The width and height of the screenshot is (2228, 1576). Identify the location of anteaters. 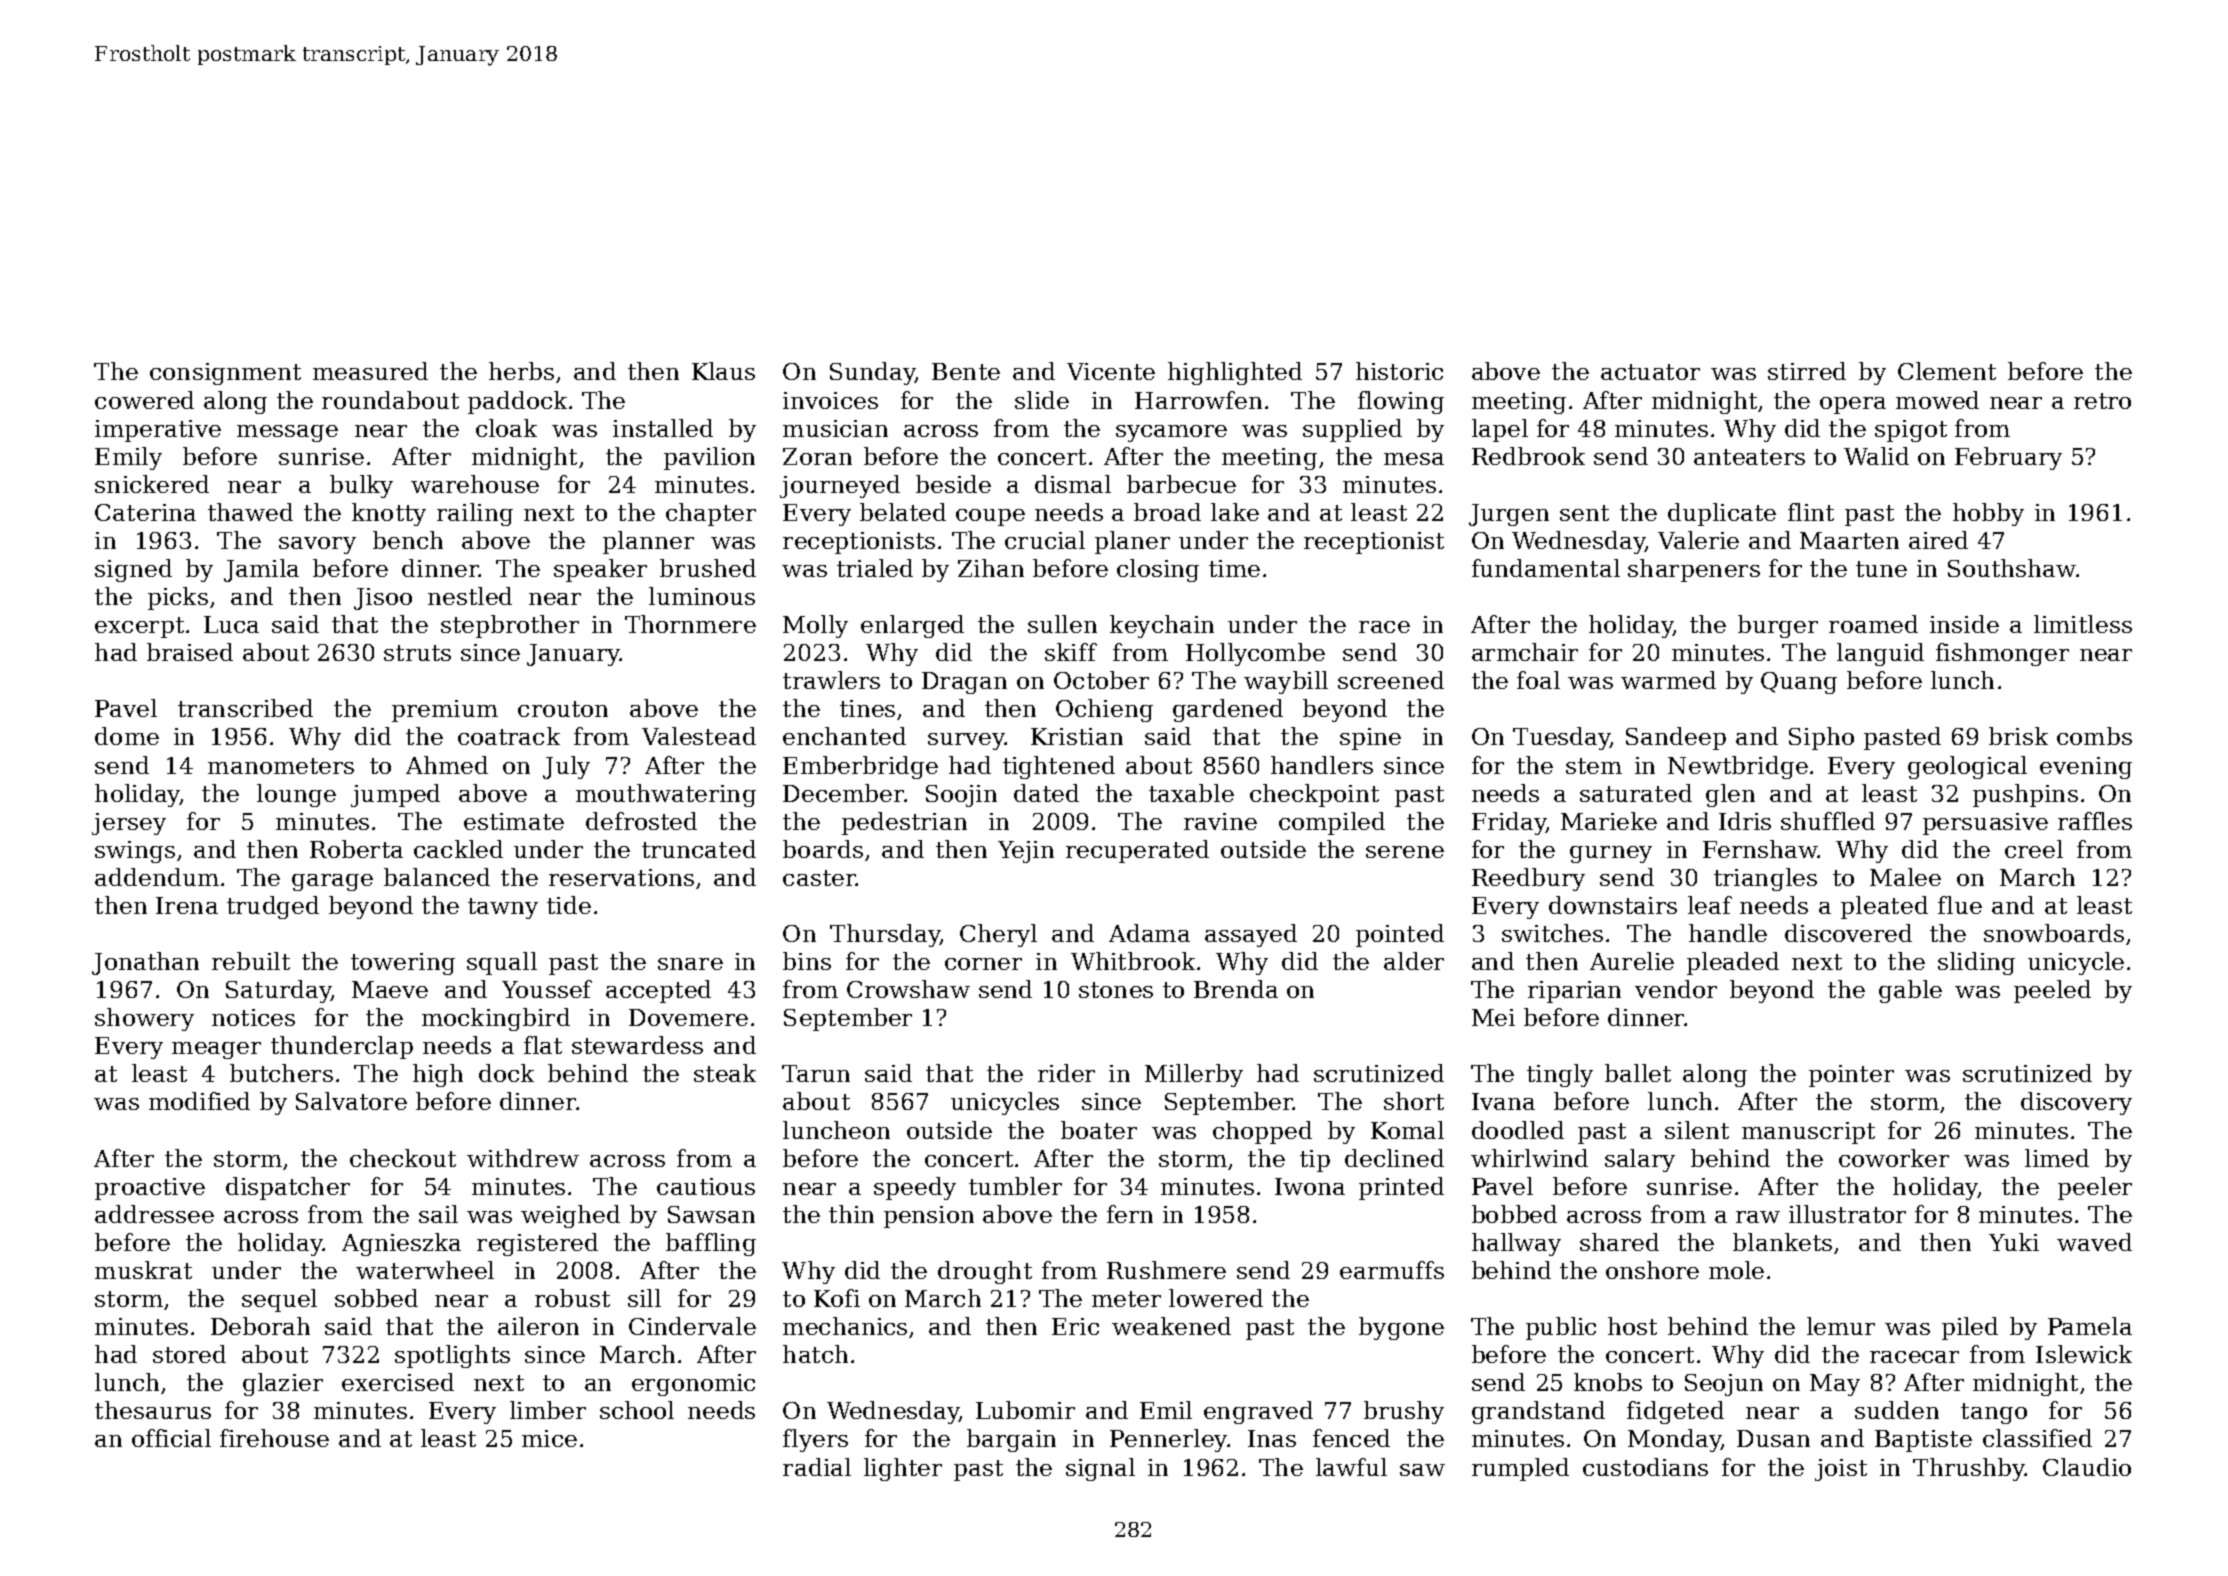
(1749, 457).
